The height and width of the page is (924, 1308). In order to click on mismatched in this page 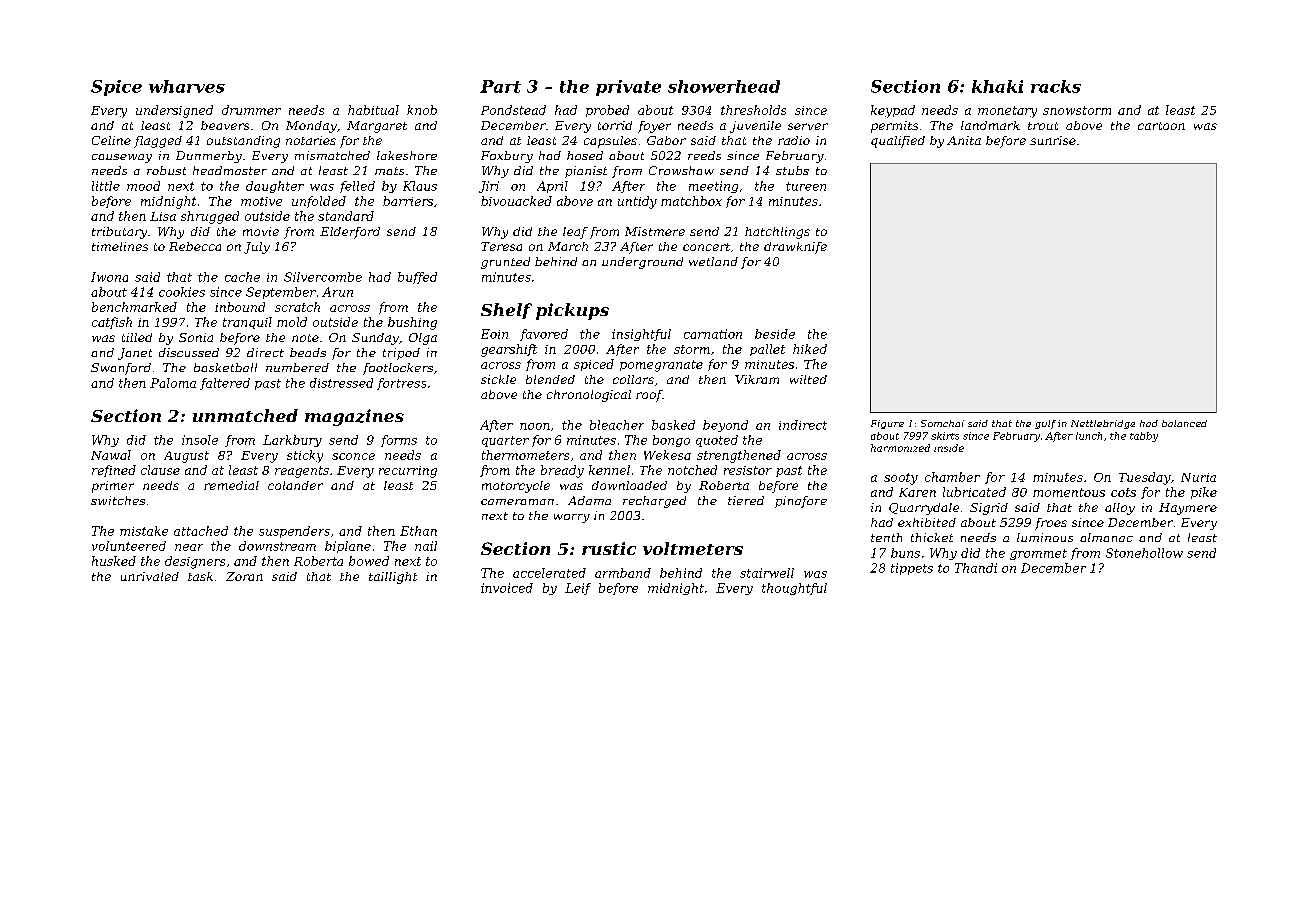, I will do `click(332, 155)`.
